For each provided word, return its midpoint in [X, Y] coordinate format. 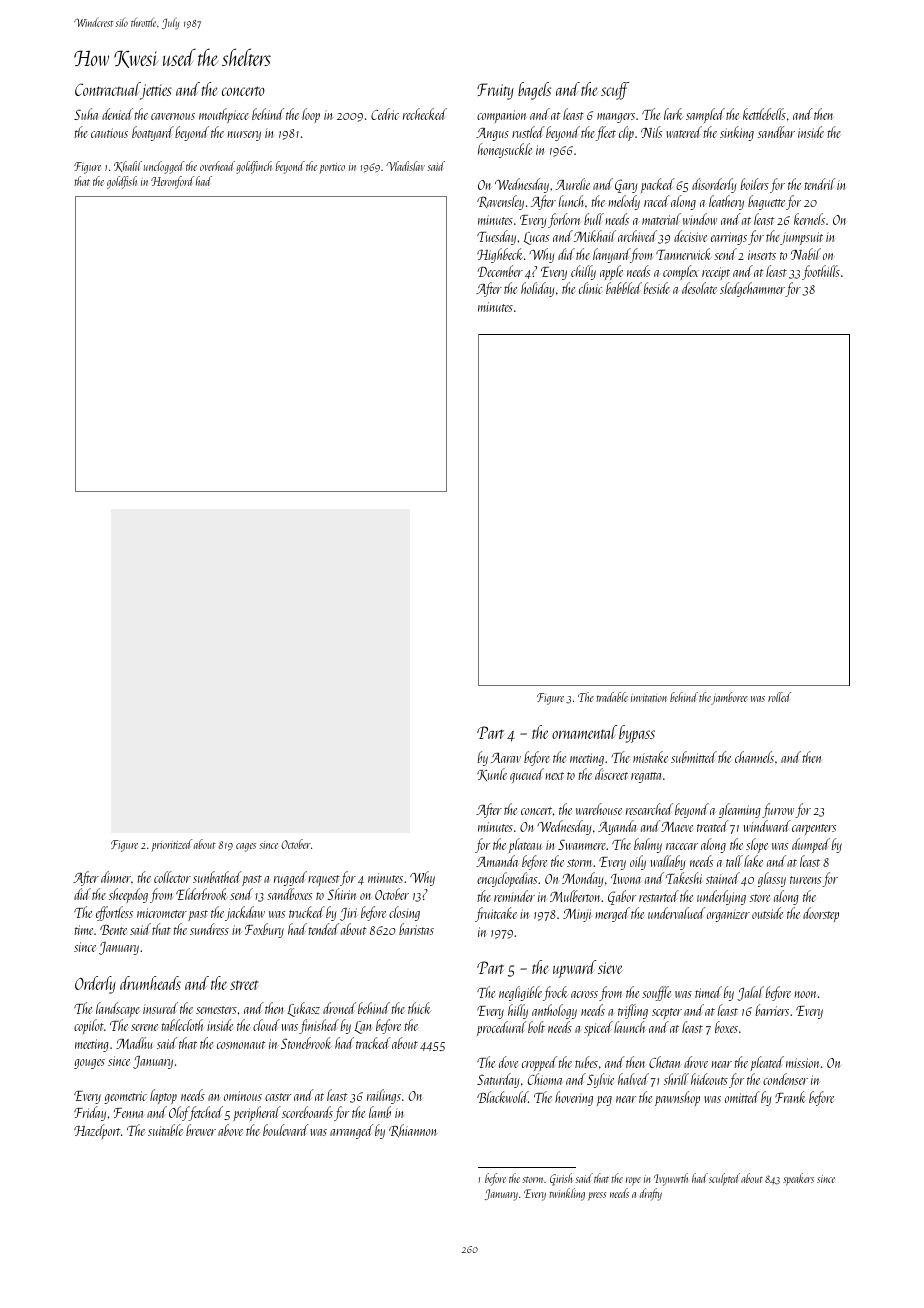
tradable [612, 697]
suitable [165, 1130]
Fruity [495, 91]
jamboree [729, 698]
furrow [778, 810]
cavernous [173, 116]
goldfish [122, 182]
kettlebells [764, 114]
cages [246, 847]
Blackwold [502, 1097]
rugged [290, 878]
